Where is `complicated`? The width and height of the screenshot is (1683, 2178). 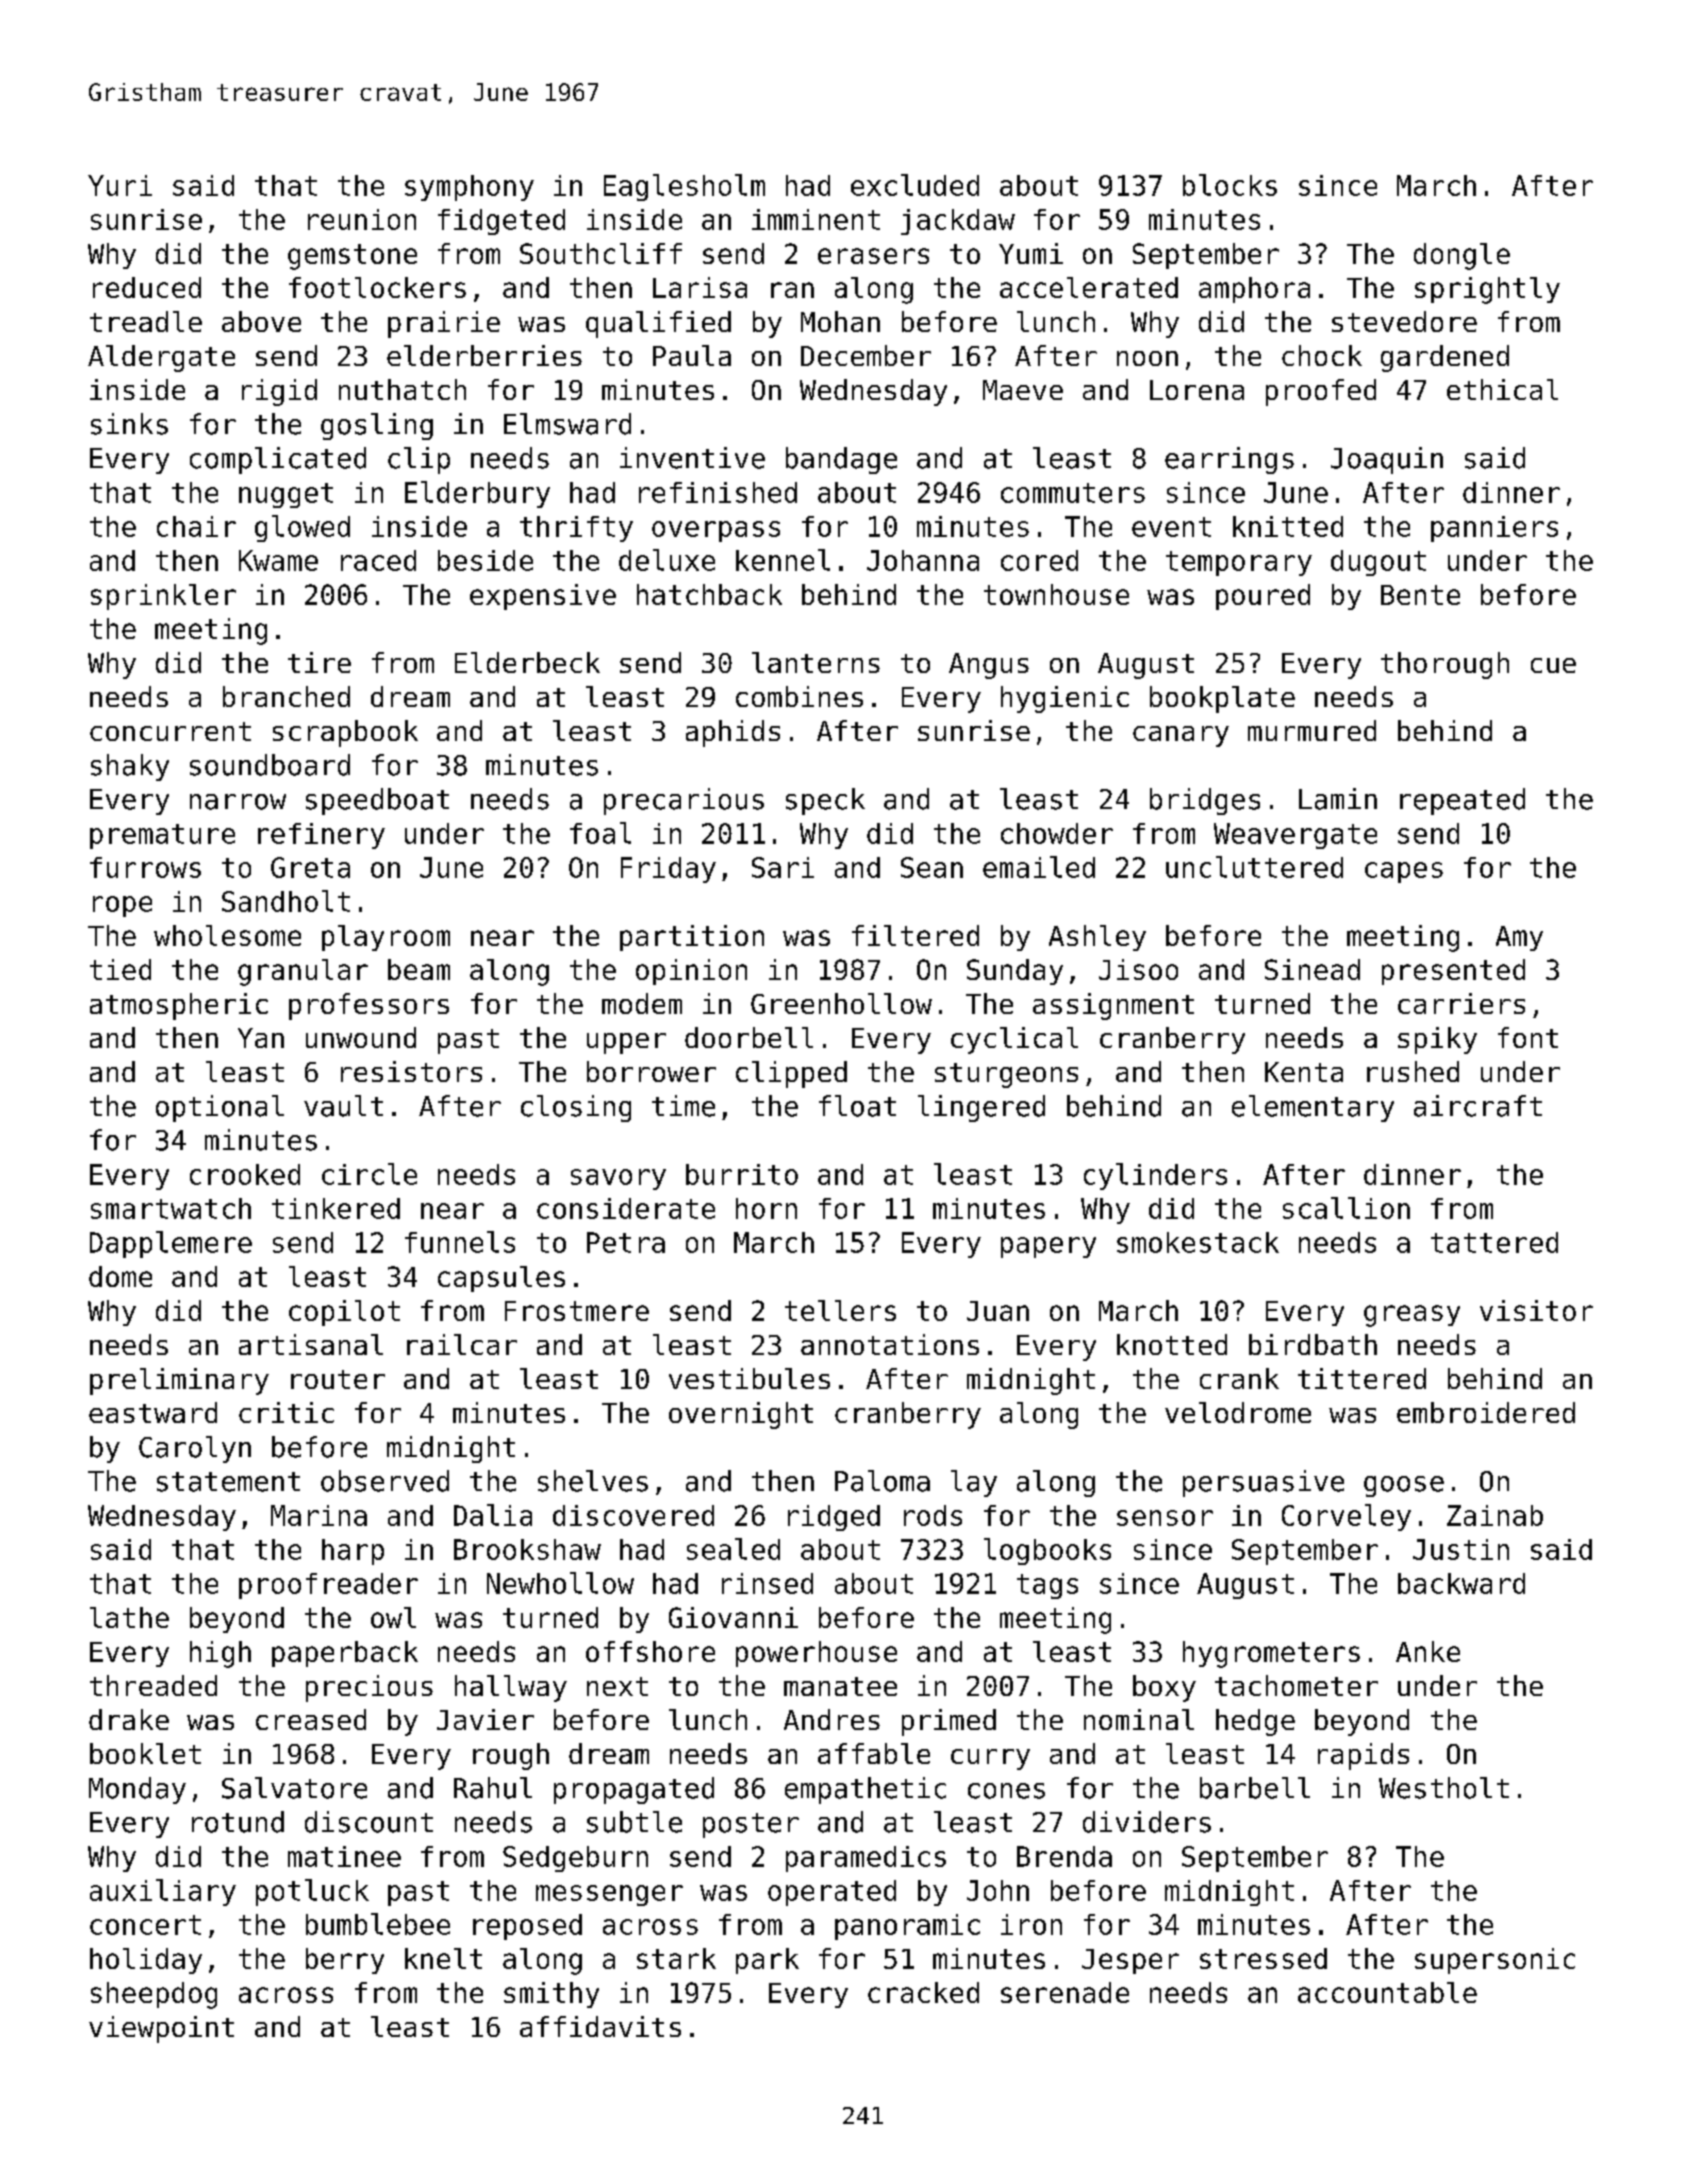
complicated is located at coordinates (278, 460).
